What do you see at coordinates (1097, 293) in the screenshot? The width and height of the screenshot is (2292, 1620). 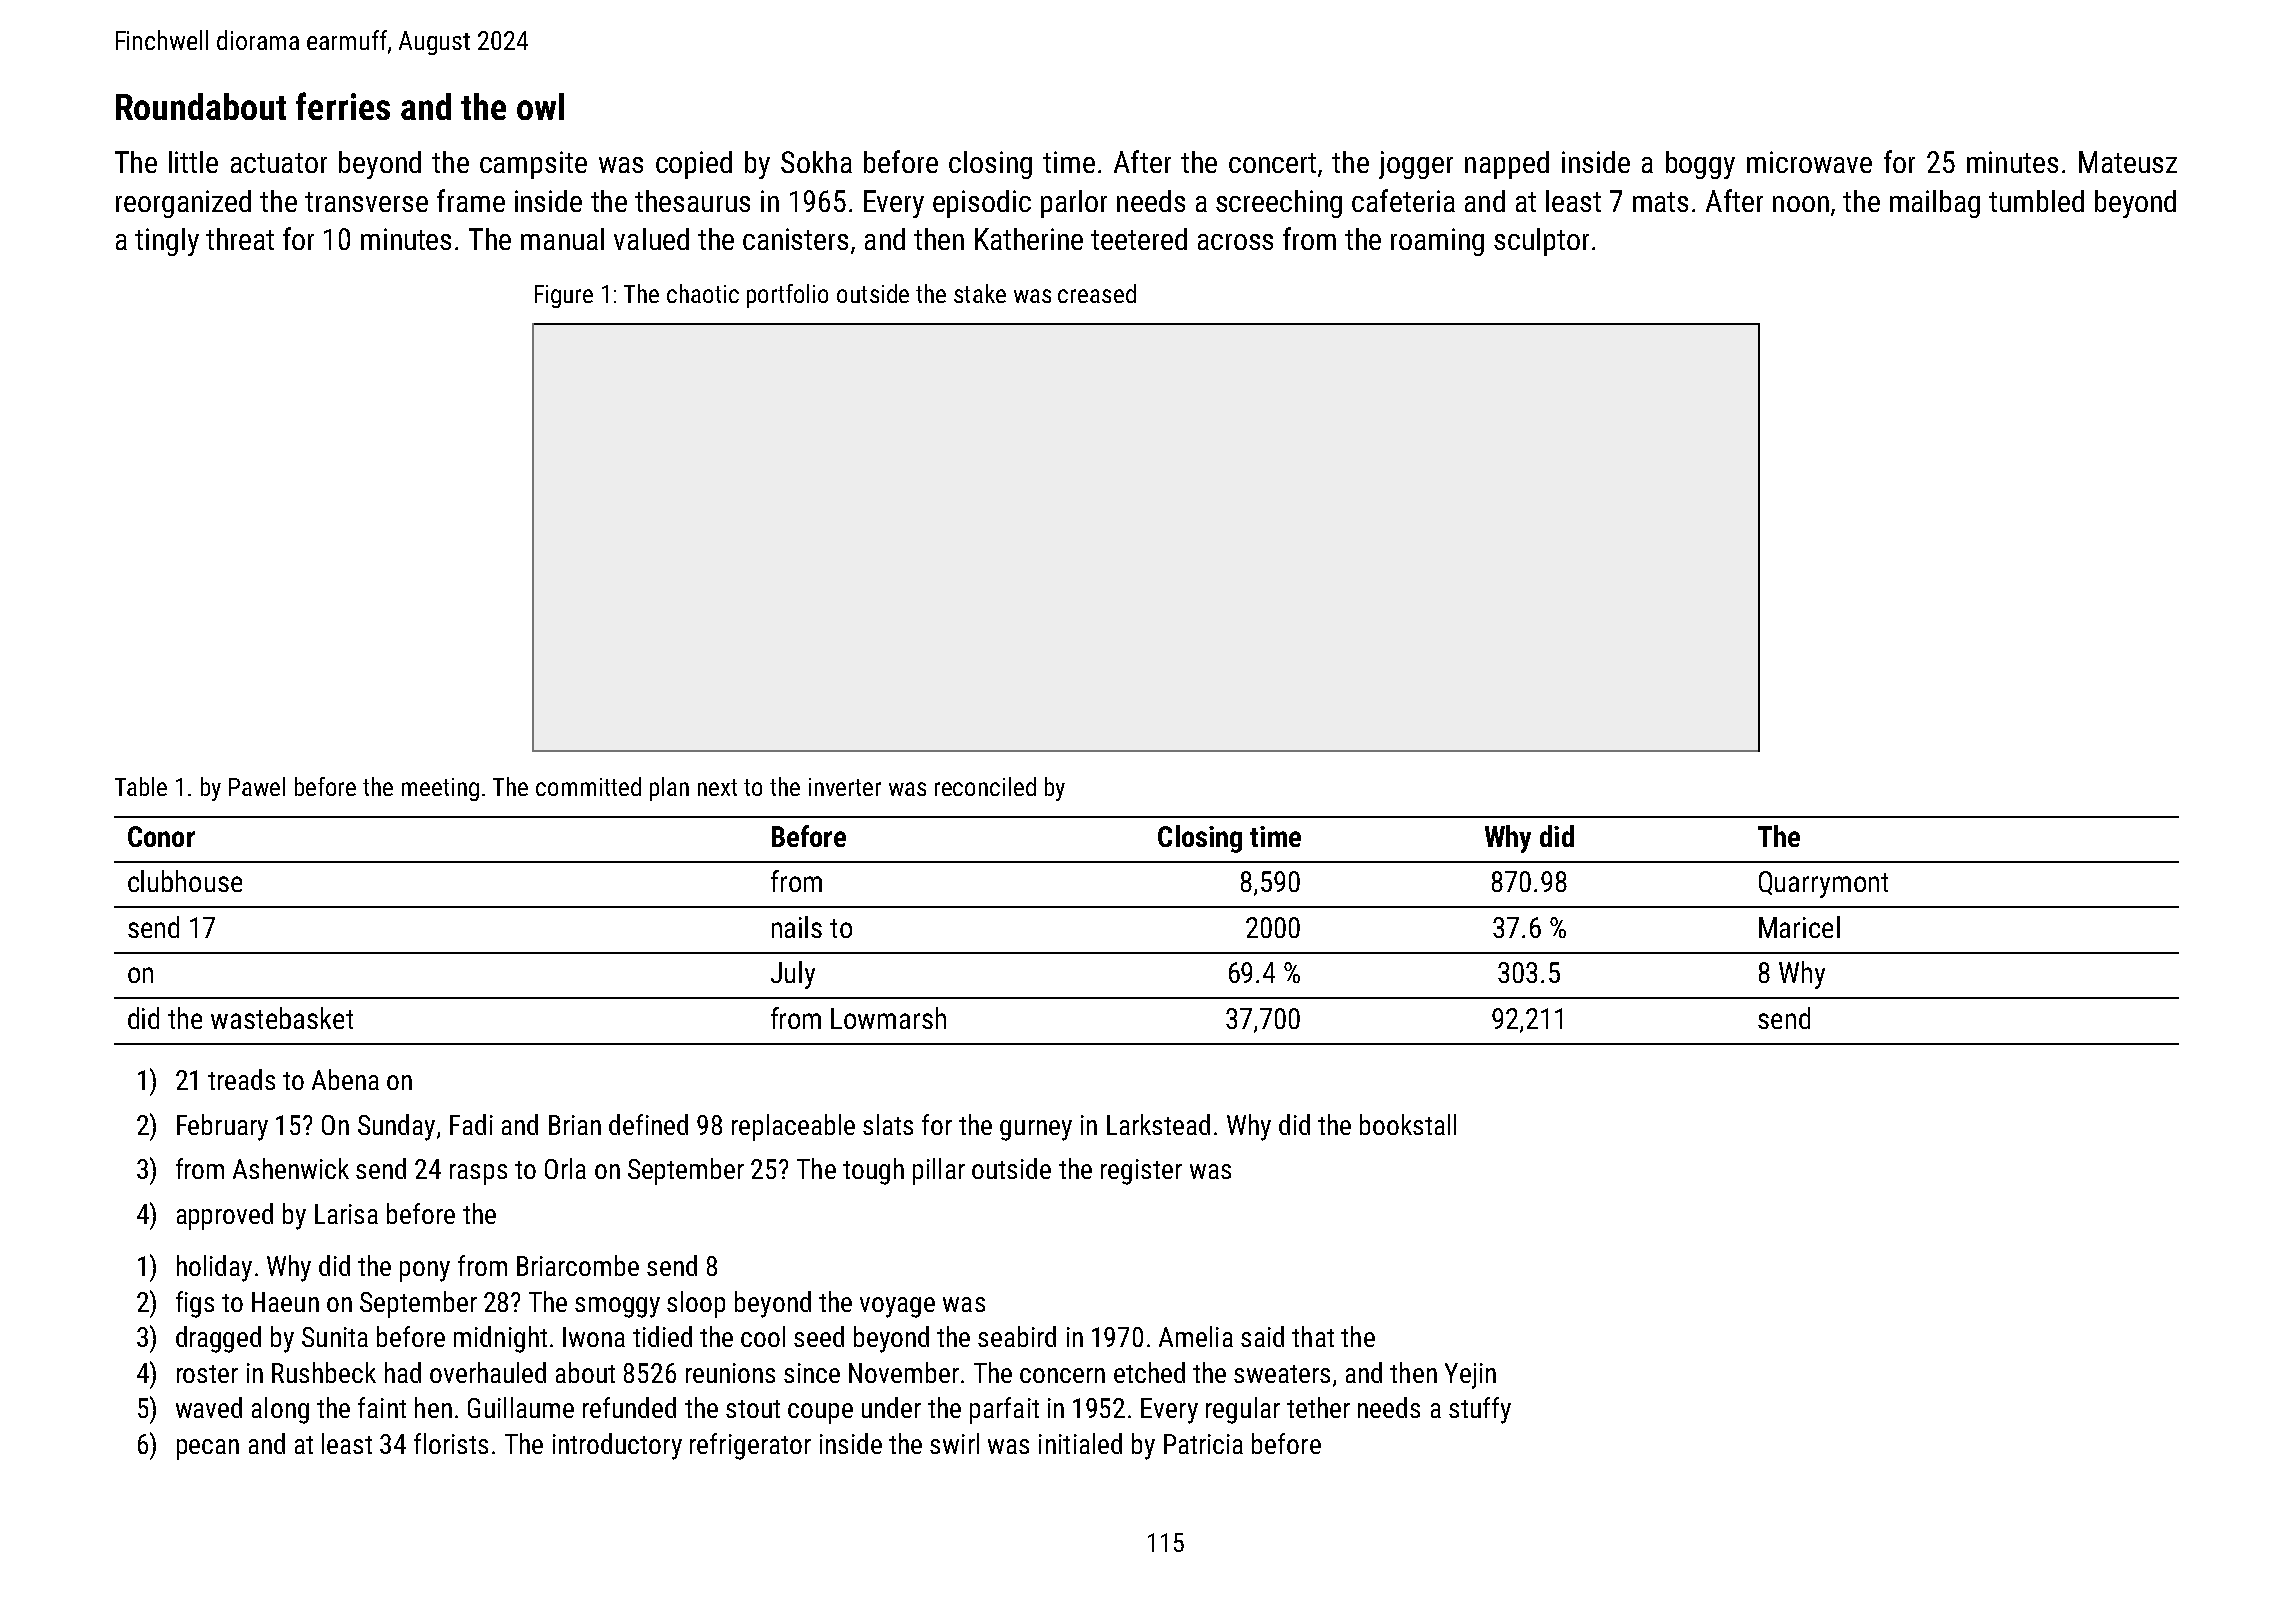 I see `creased` at bounding box center [1097, 293].
